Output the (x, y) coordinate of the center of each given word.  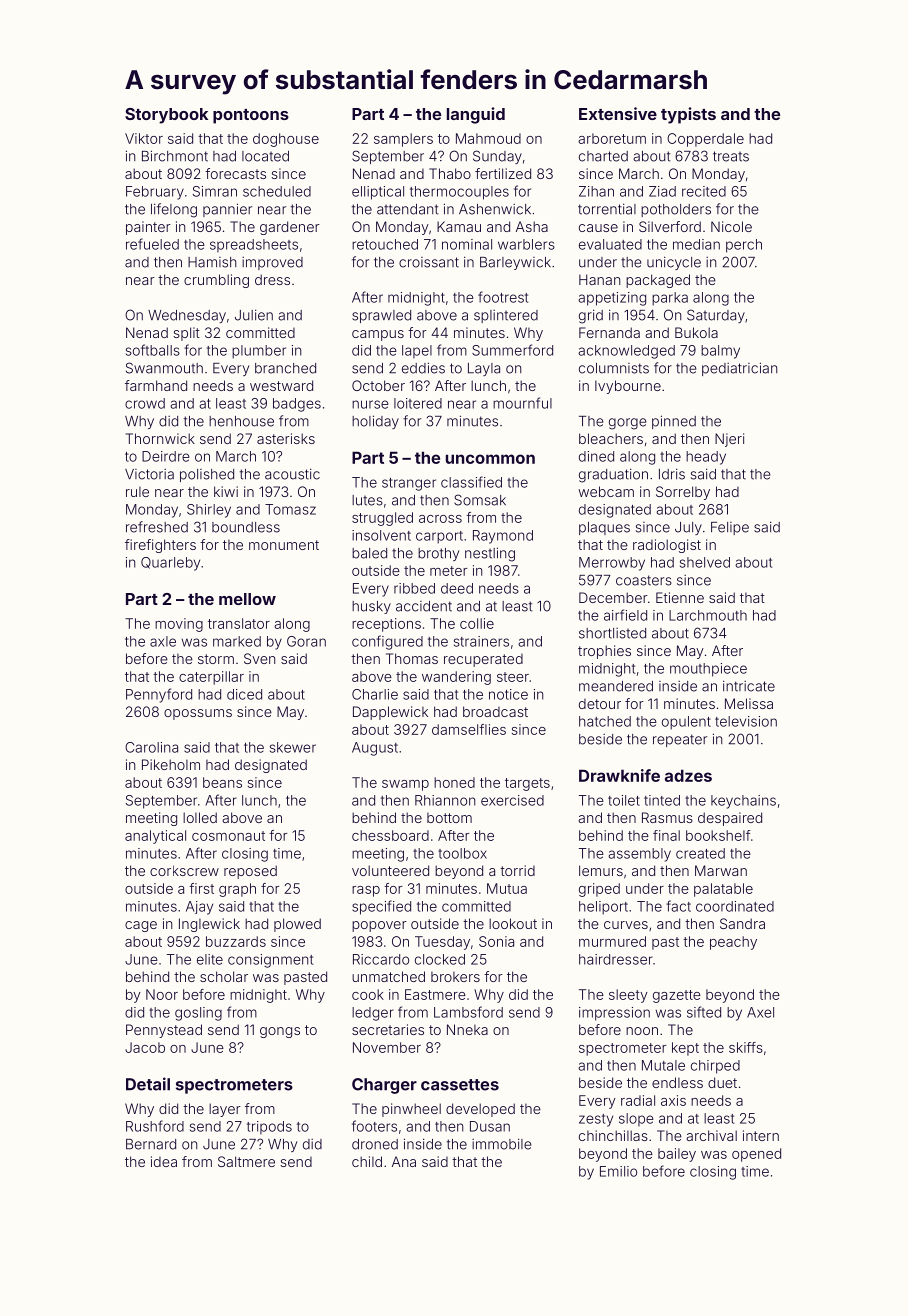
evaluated (610, 244)
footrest (503, 297)
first (201, 888)
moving (179, 625)
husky (371, 607)
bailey (677, 1155)
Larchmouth (708, 615)
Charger (384, 1086)
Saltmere (246, 1161)
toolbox (462, 853)
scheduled (277, 191)
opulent (686, 723)
